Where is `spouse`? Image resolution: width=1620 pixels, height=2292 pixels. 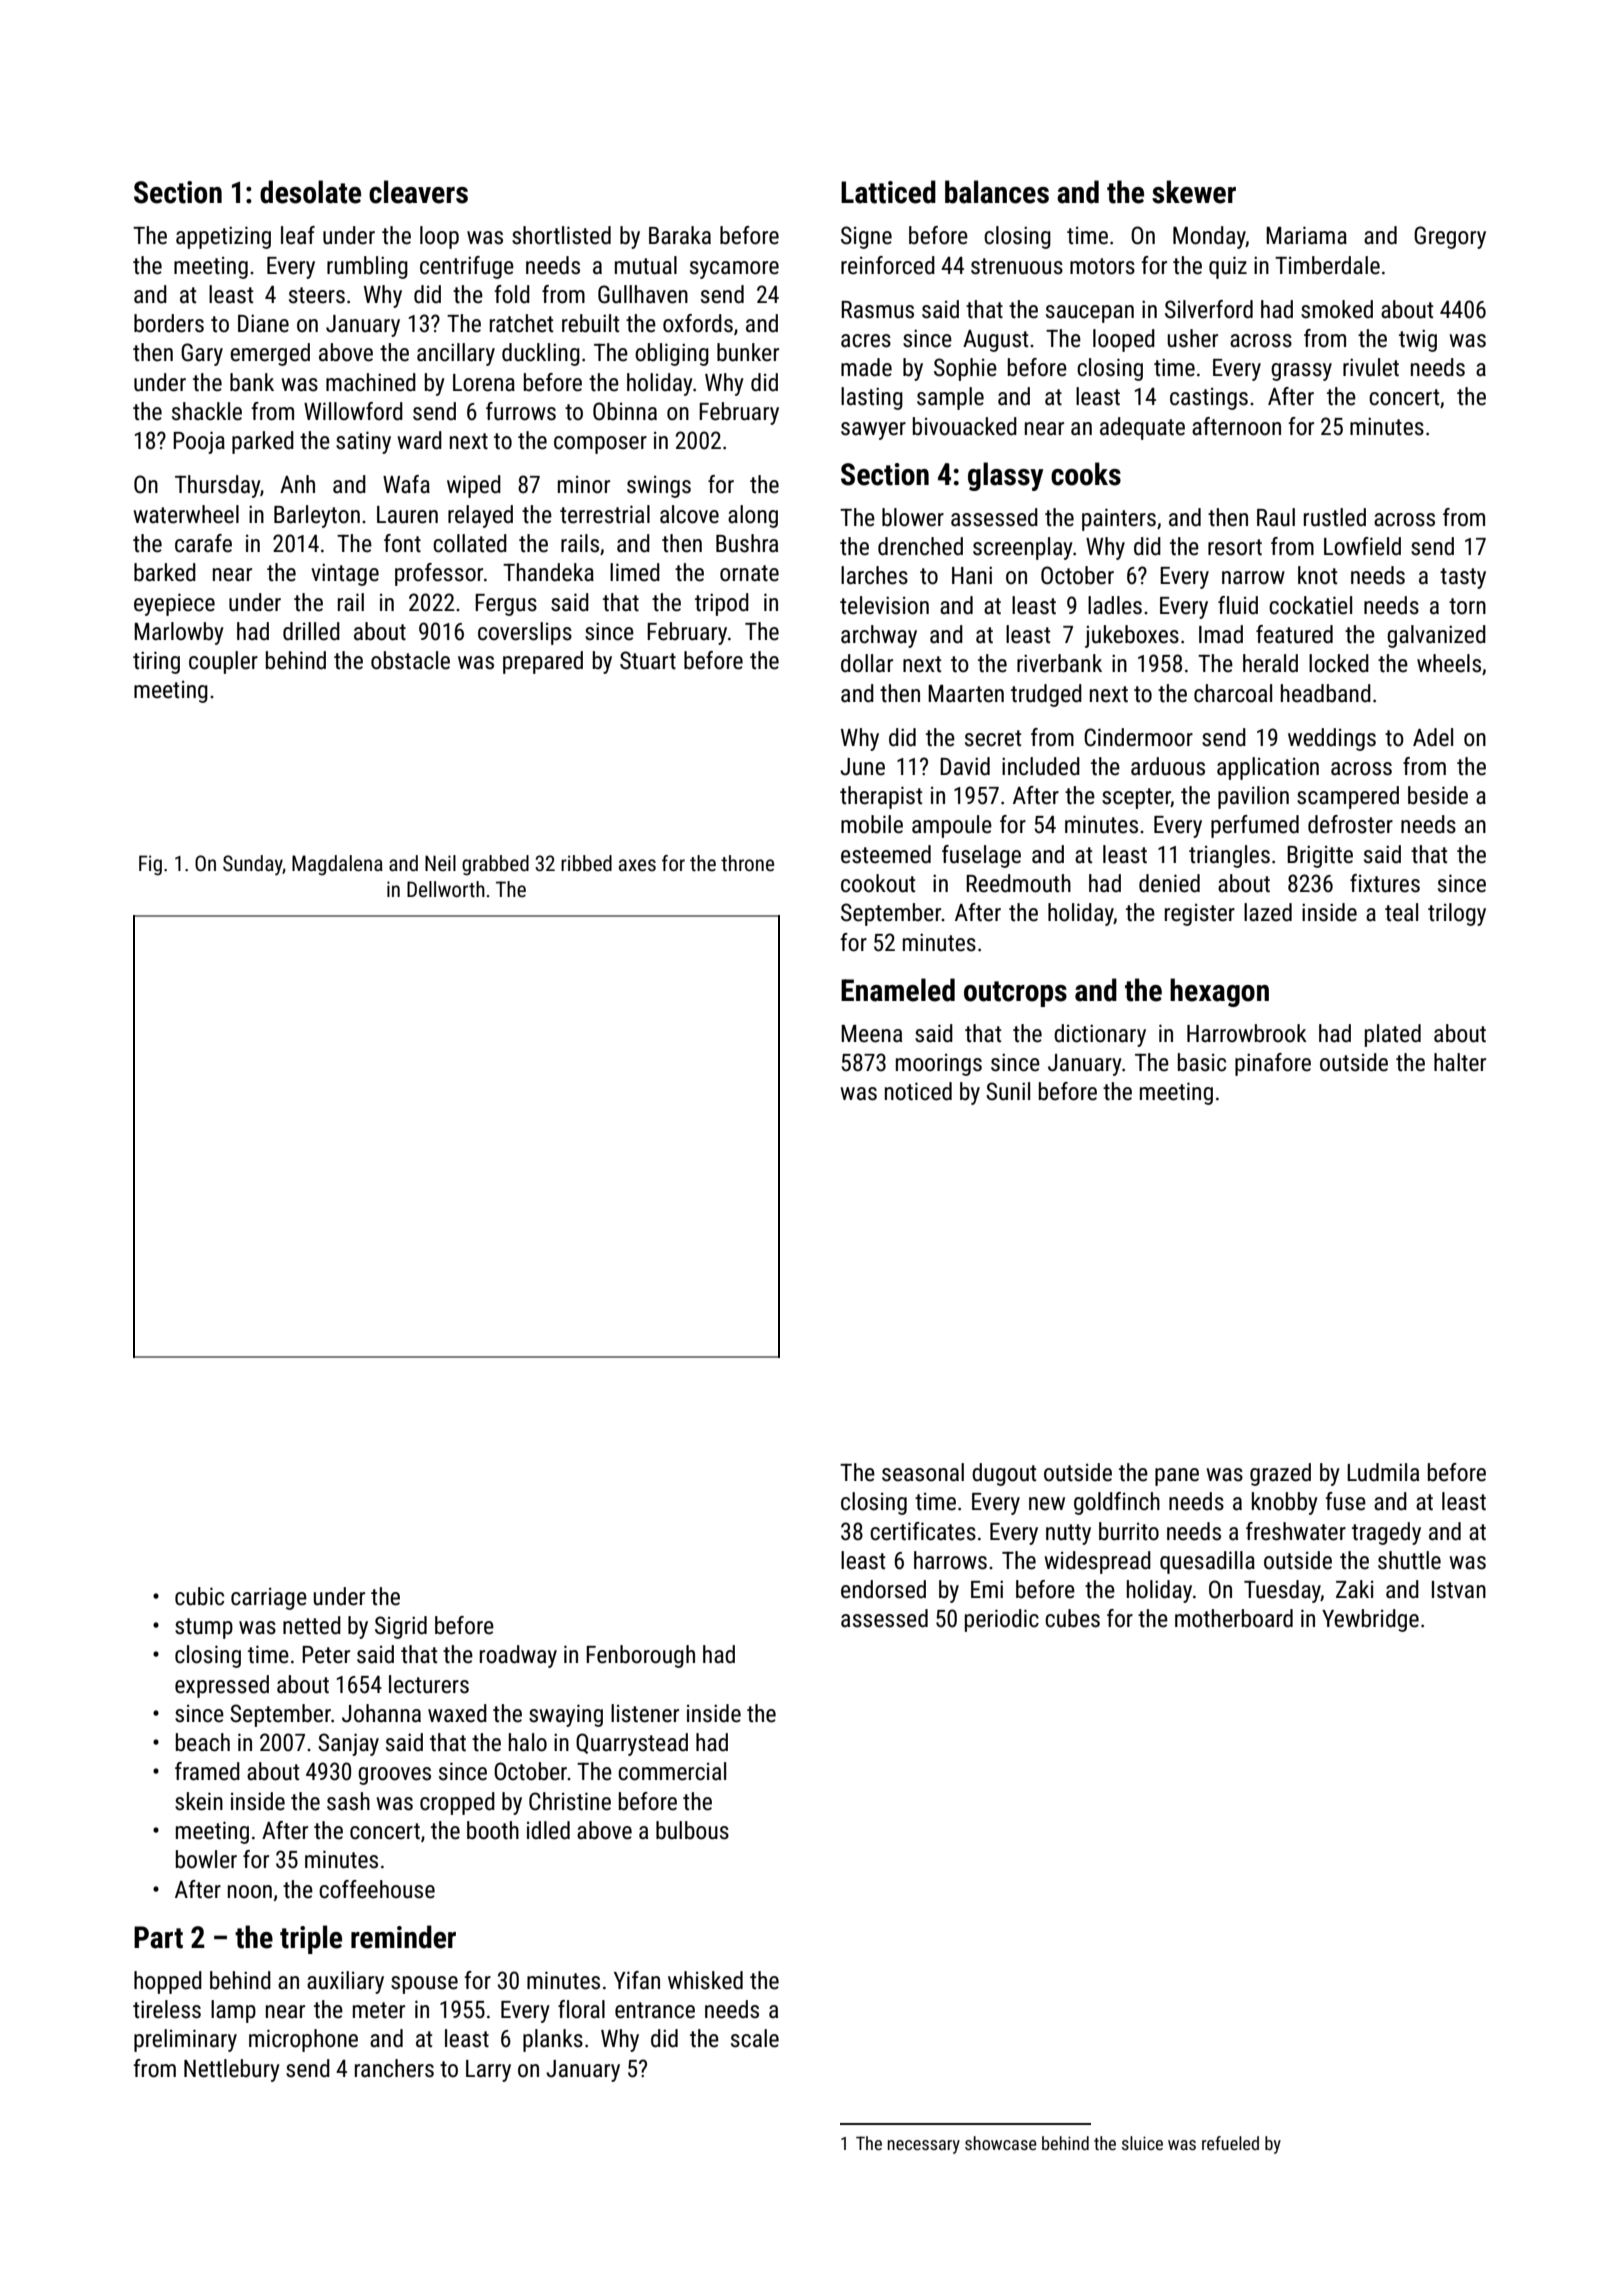 spouse is located at coordinates (424, 1985).
